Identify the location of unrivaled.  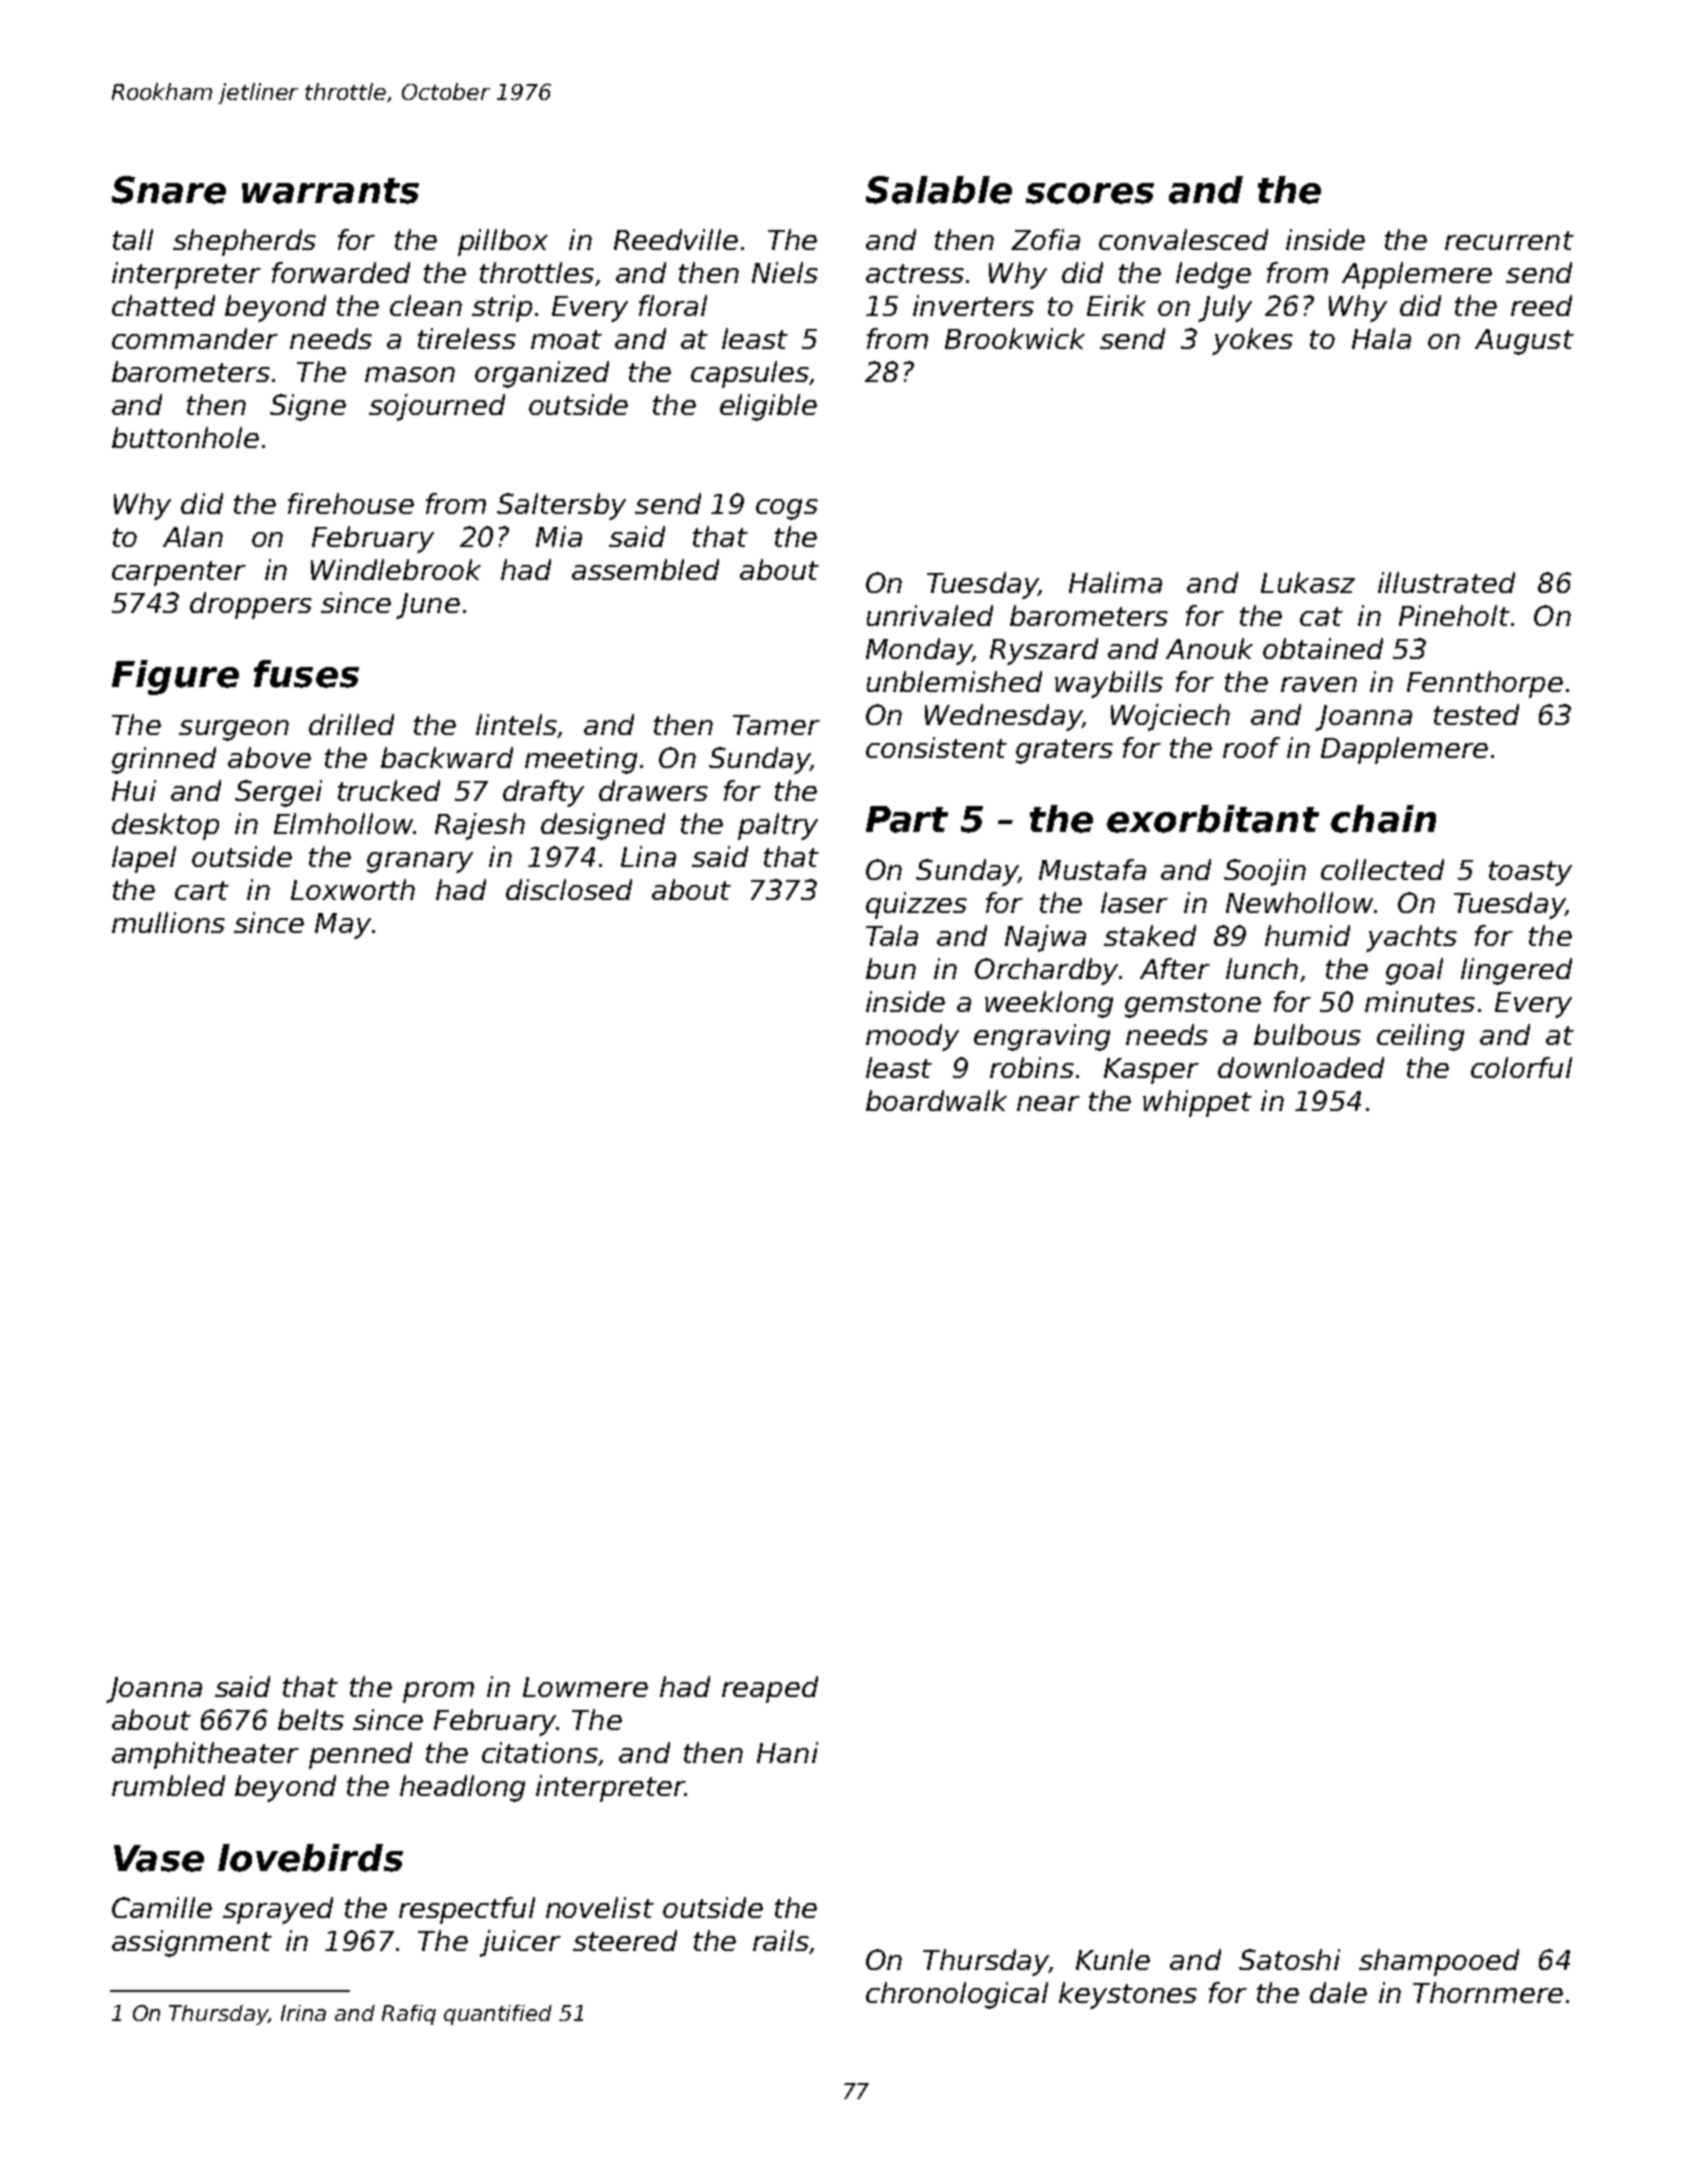
(930, 615).
